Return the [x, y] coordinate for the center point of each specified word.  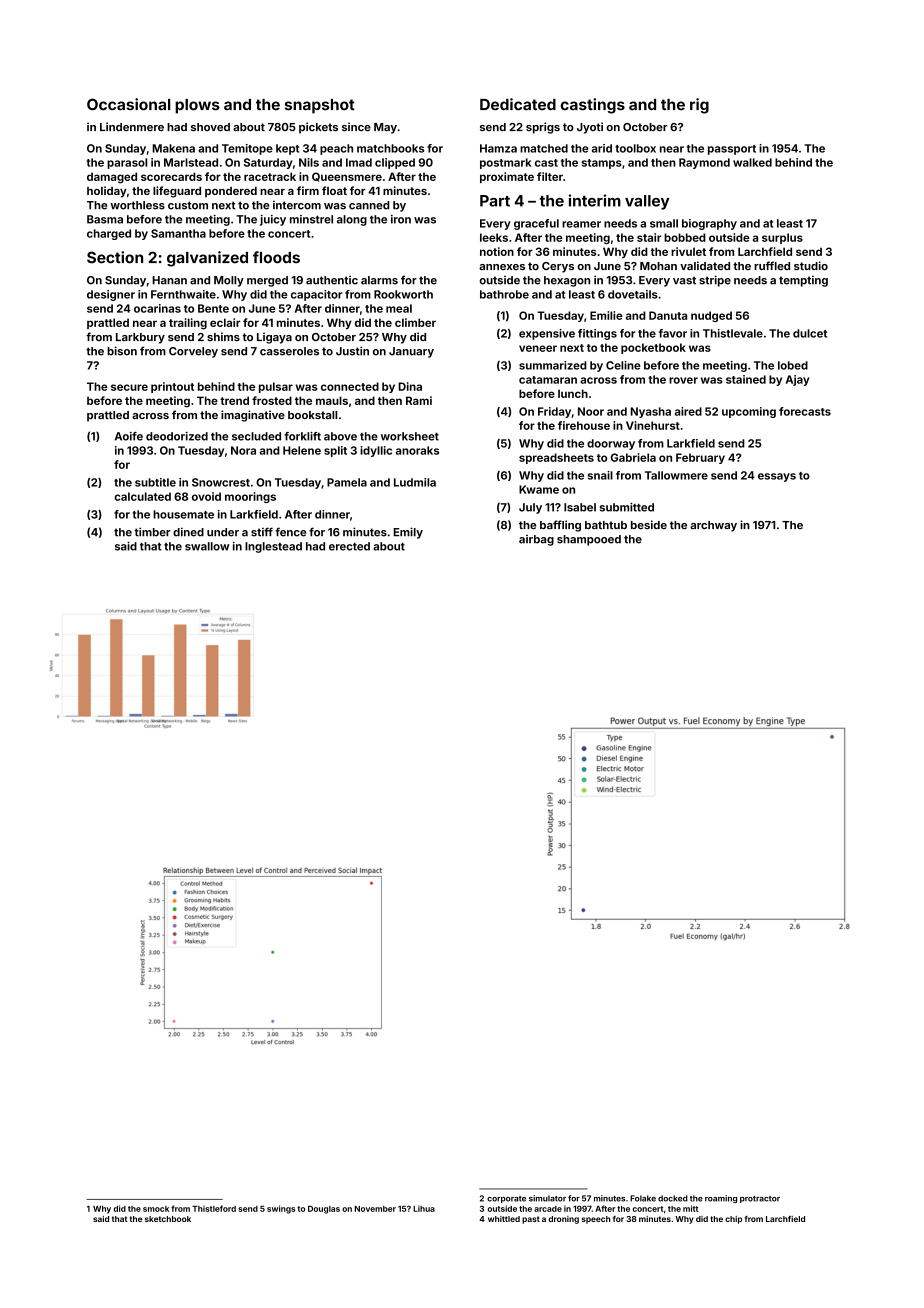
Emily [408, 533]
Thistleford [214, 1208]
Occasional [128, 104]
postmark [505, 163]
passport [732, 150]
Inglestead [273, 547]
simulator [547, 1198]
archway [713, 526]
